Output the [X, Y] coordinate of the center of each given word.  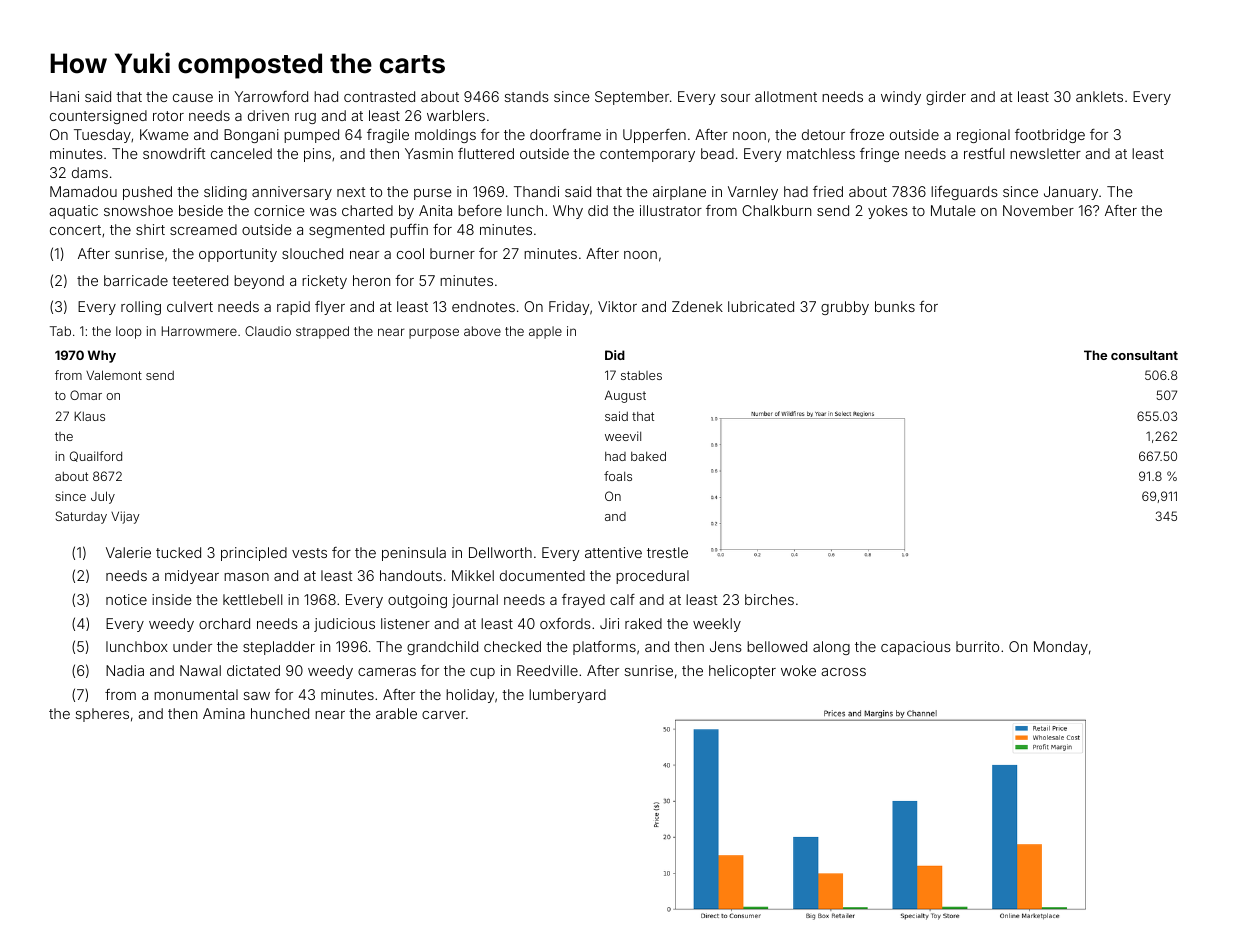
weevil [623, 436]
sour [735, 98]
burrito [977, 646]
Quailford [96, 456]
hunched [280, 713]
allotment [786, 96]
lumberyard [567, 696]
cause [193, 98]
